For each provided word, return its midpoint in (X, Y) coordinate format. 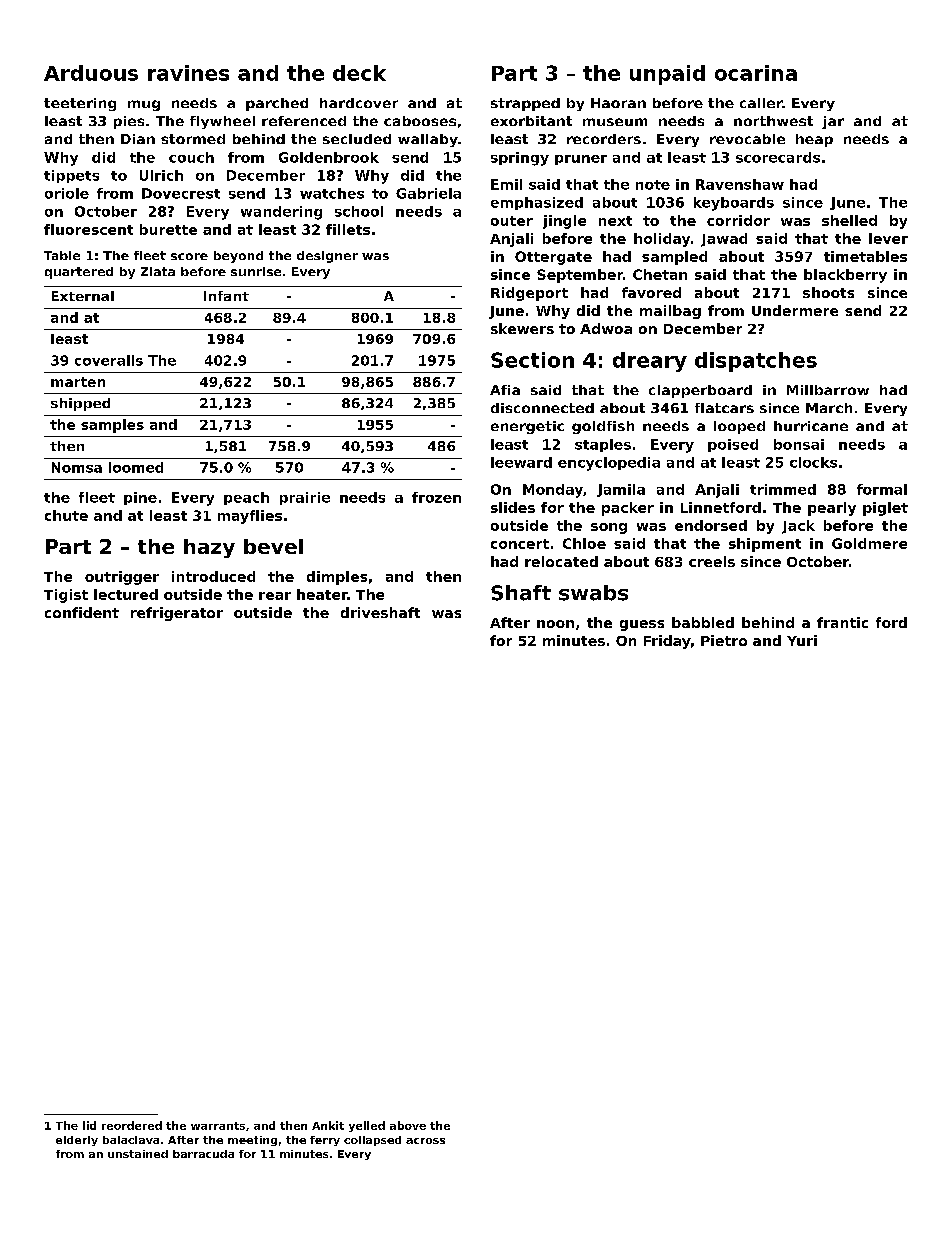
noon (555, 624)
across (425, 1141)
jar (833, 122)
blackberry (845, 276)
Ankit (328, 1125)
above (408, 1125)
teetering (80, 104)
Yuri (802, 640)
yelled (367, 1126)
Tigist (66, 596)
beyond (238, 257)
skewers (522, 328)
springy (520, 159)
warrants (218, 1126)
